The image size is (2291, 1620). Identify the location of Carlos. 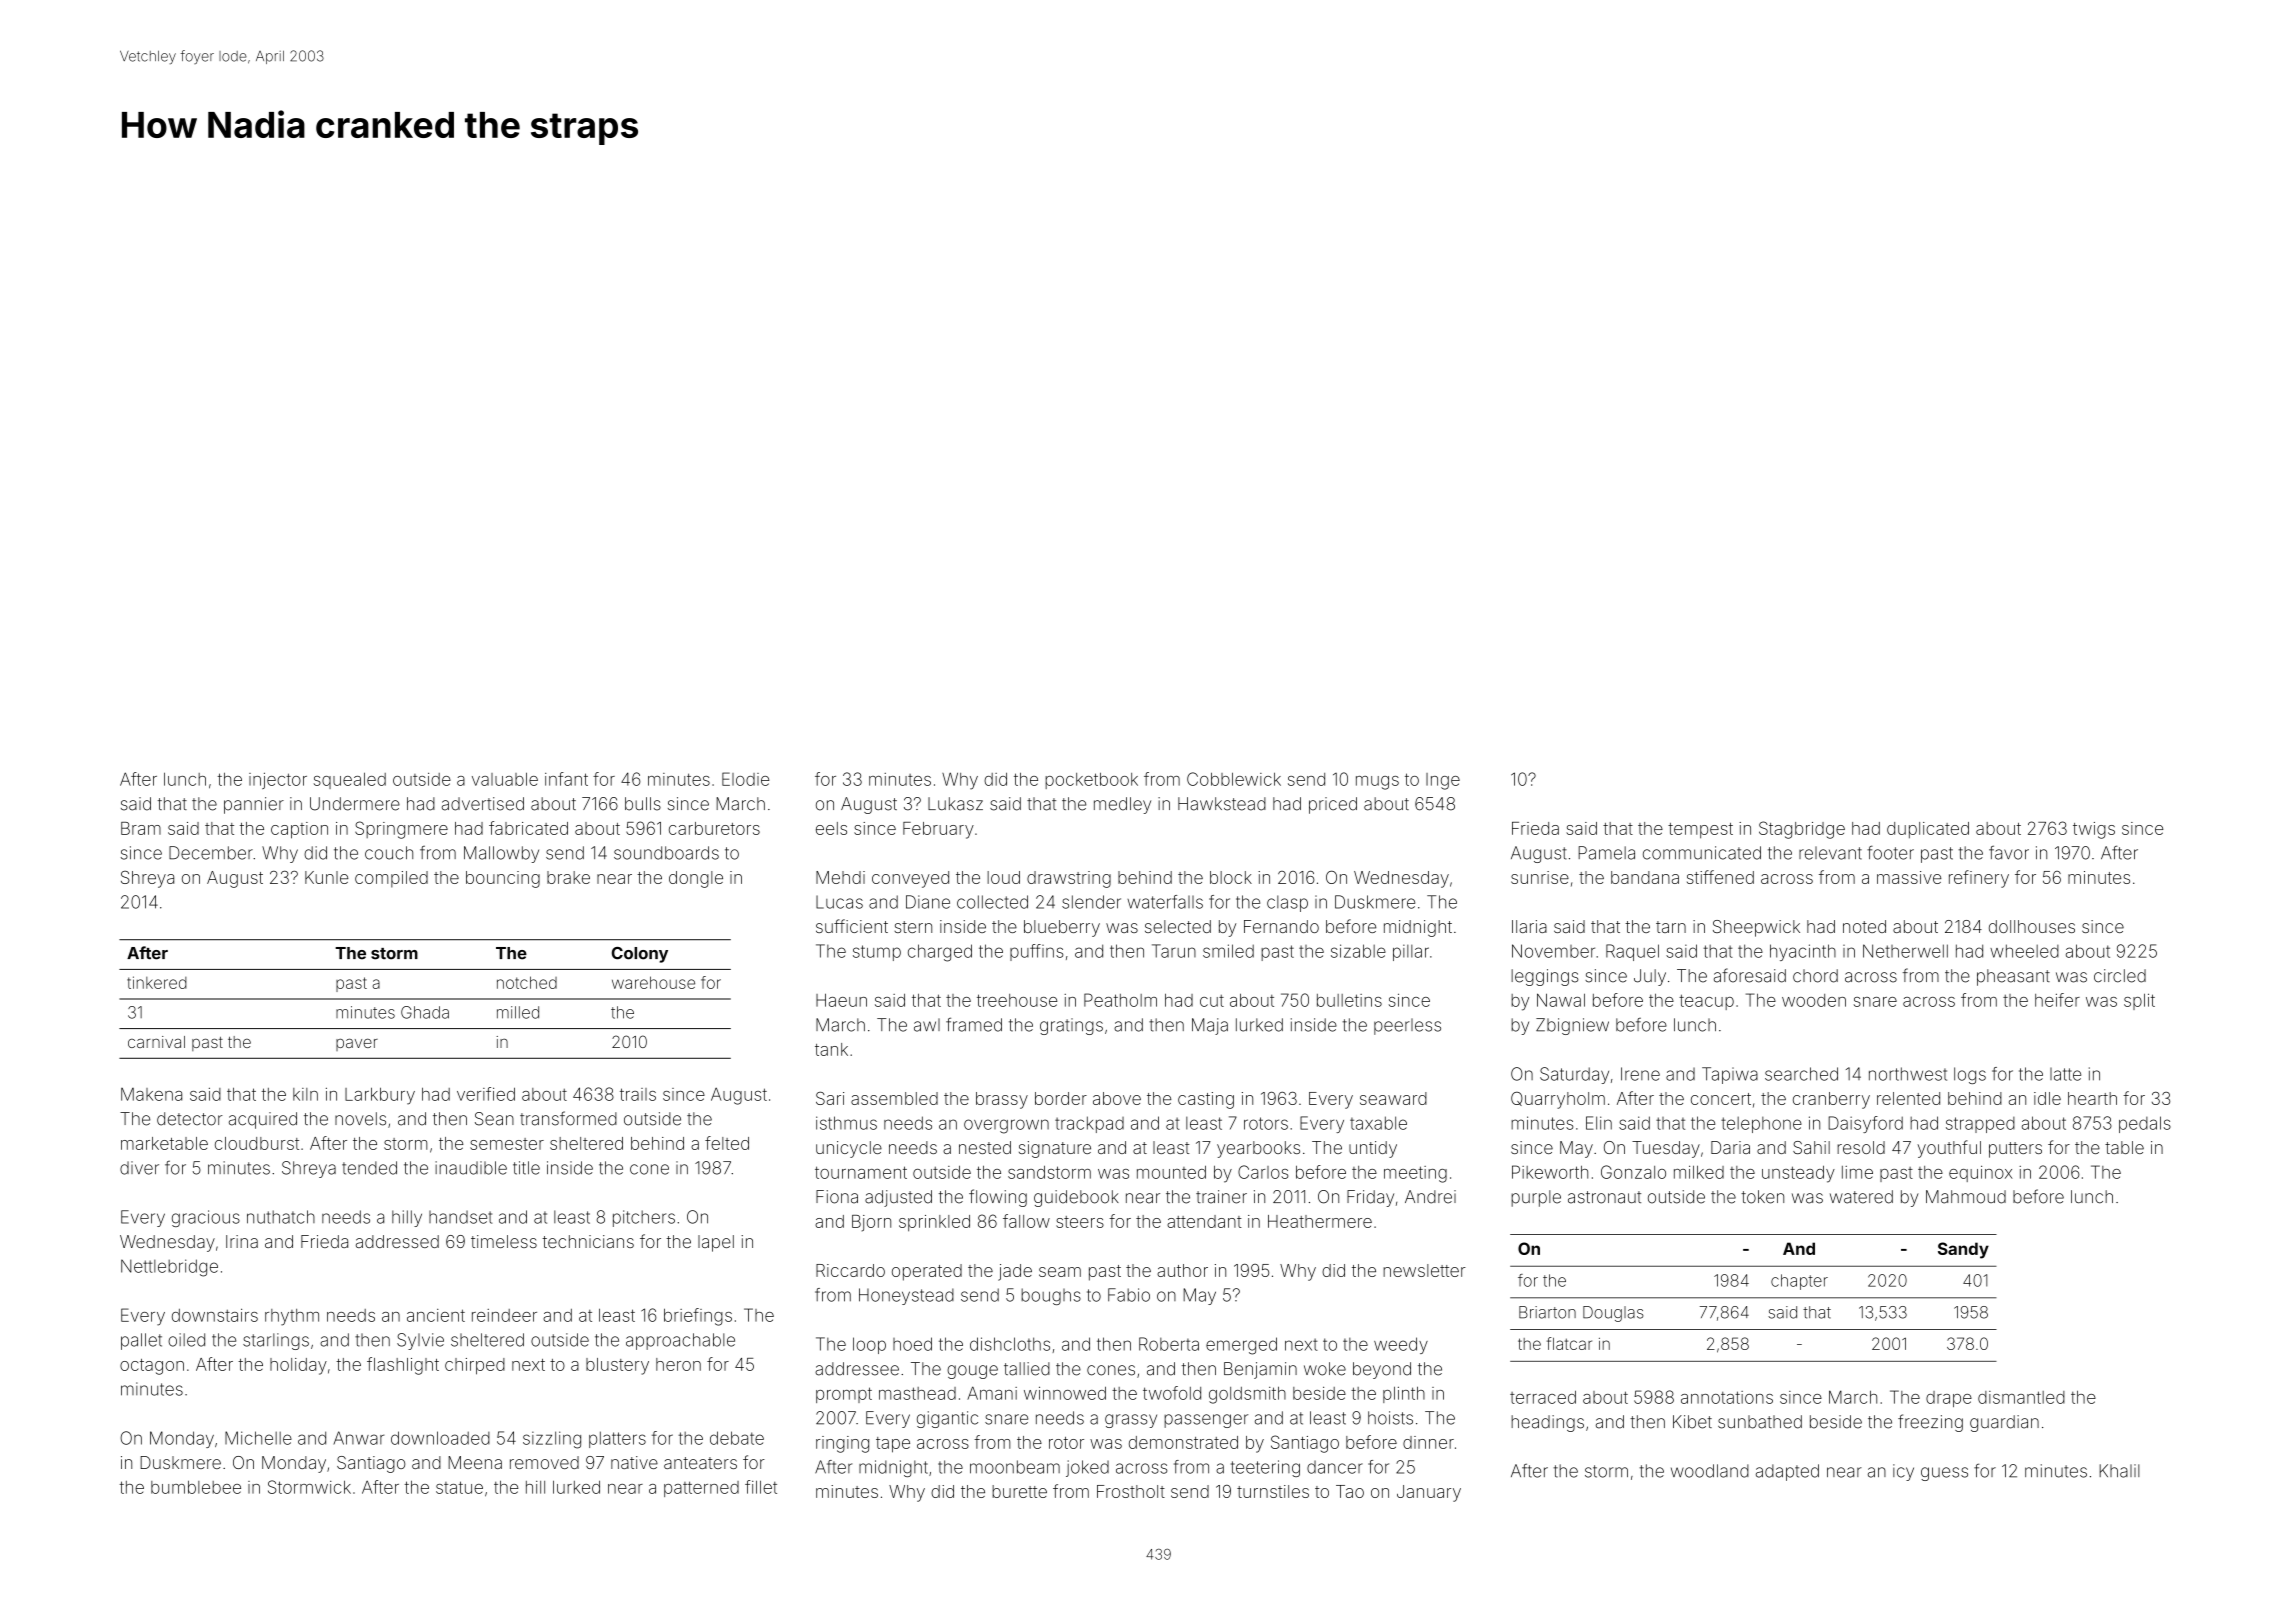
(1263, 1172).
